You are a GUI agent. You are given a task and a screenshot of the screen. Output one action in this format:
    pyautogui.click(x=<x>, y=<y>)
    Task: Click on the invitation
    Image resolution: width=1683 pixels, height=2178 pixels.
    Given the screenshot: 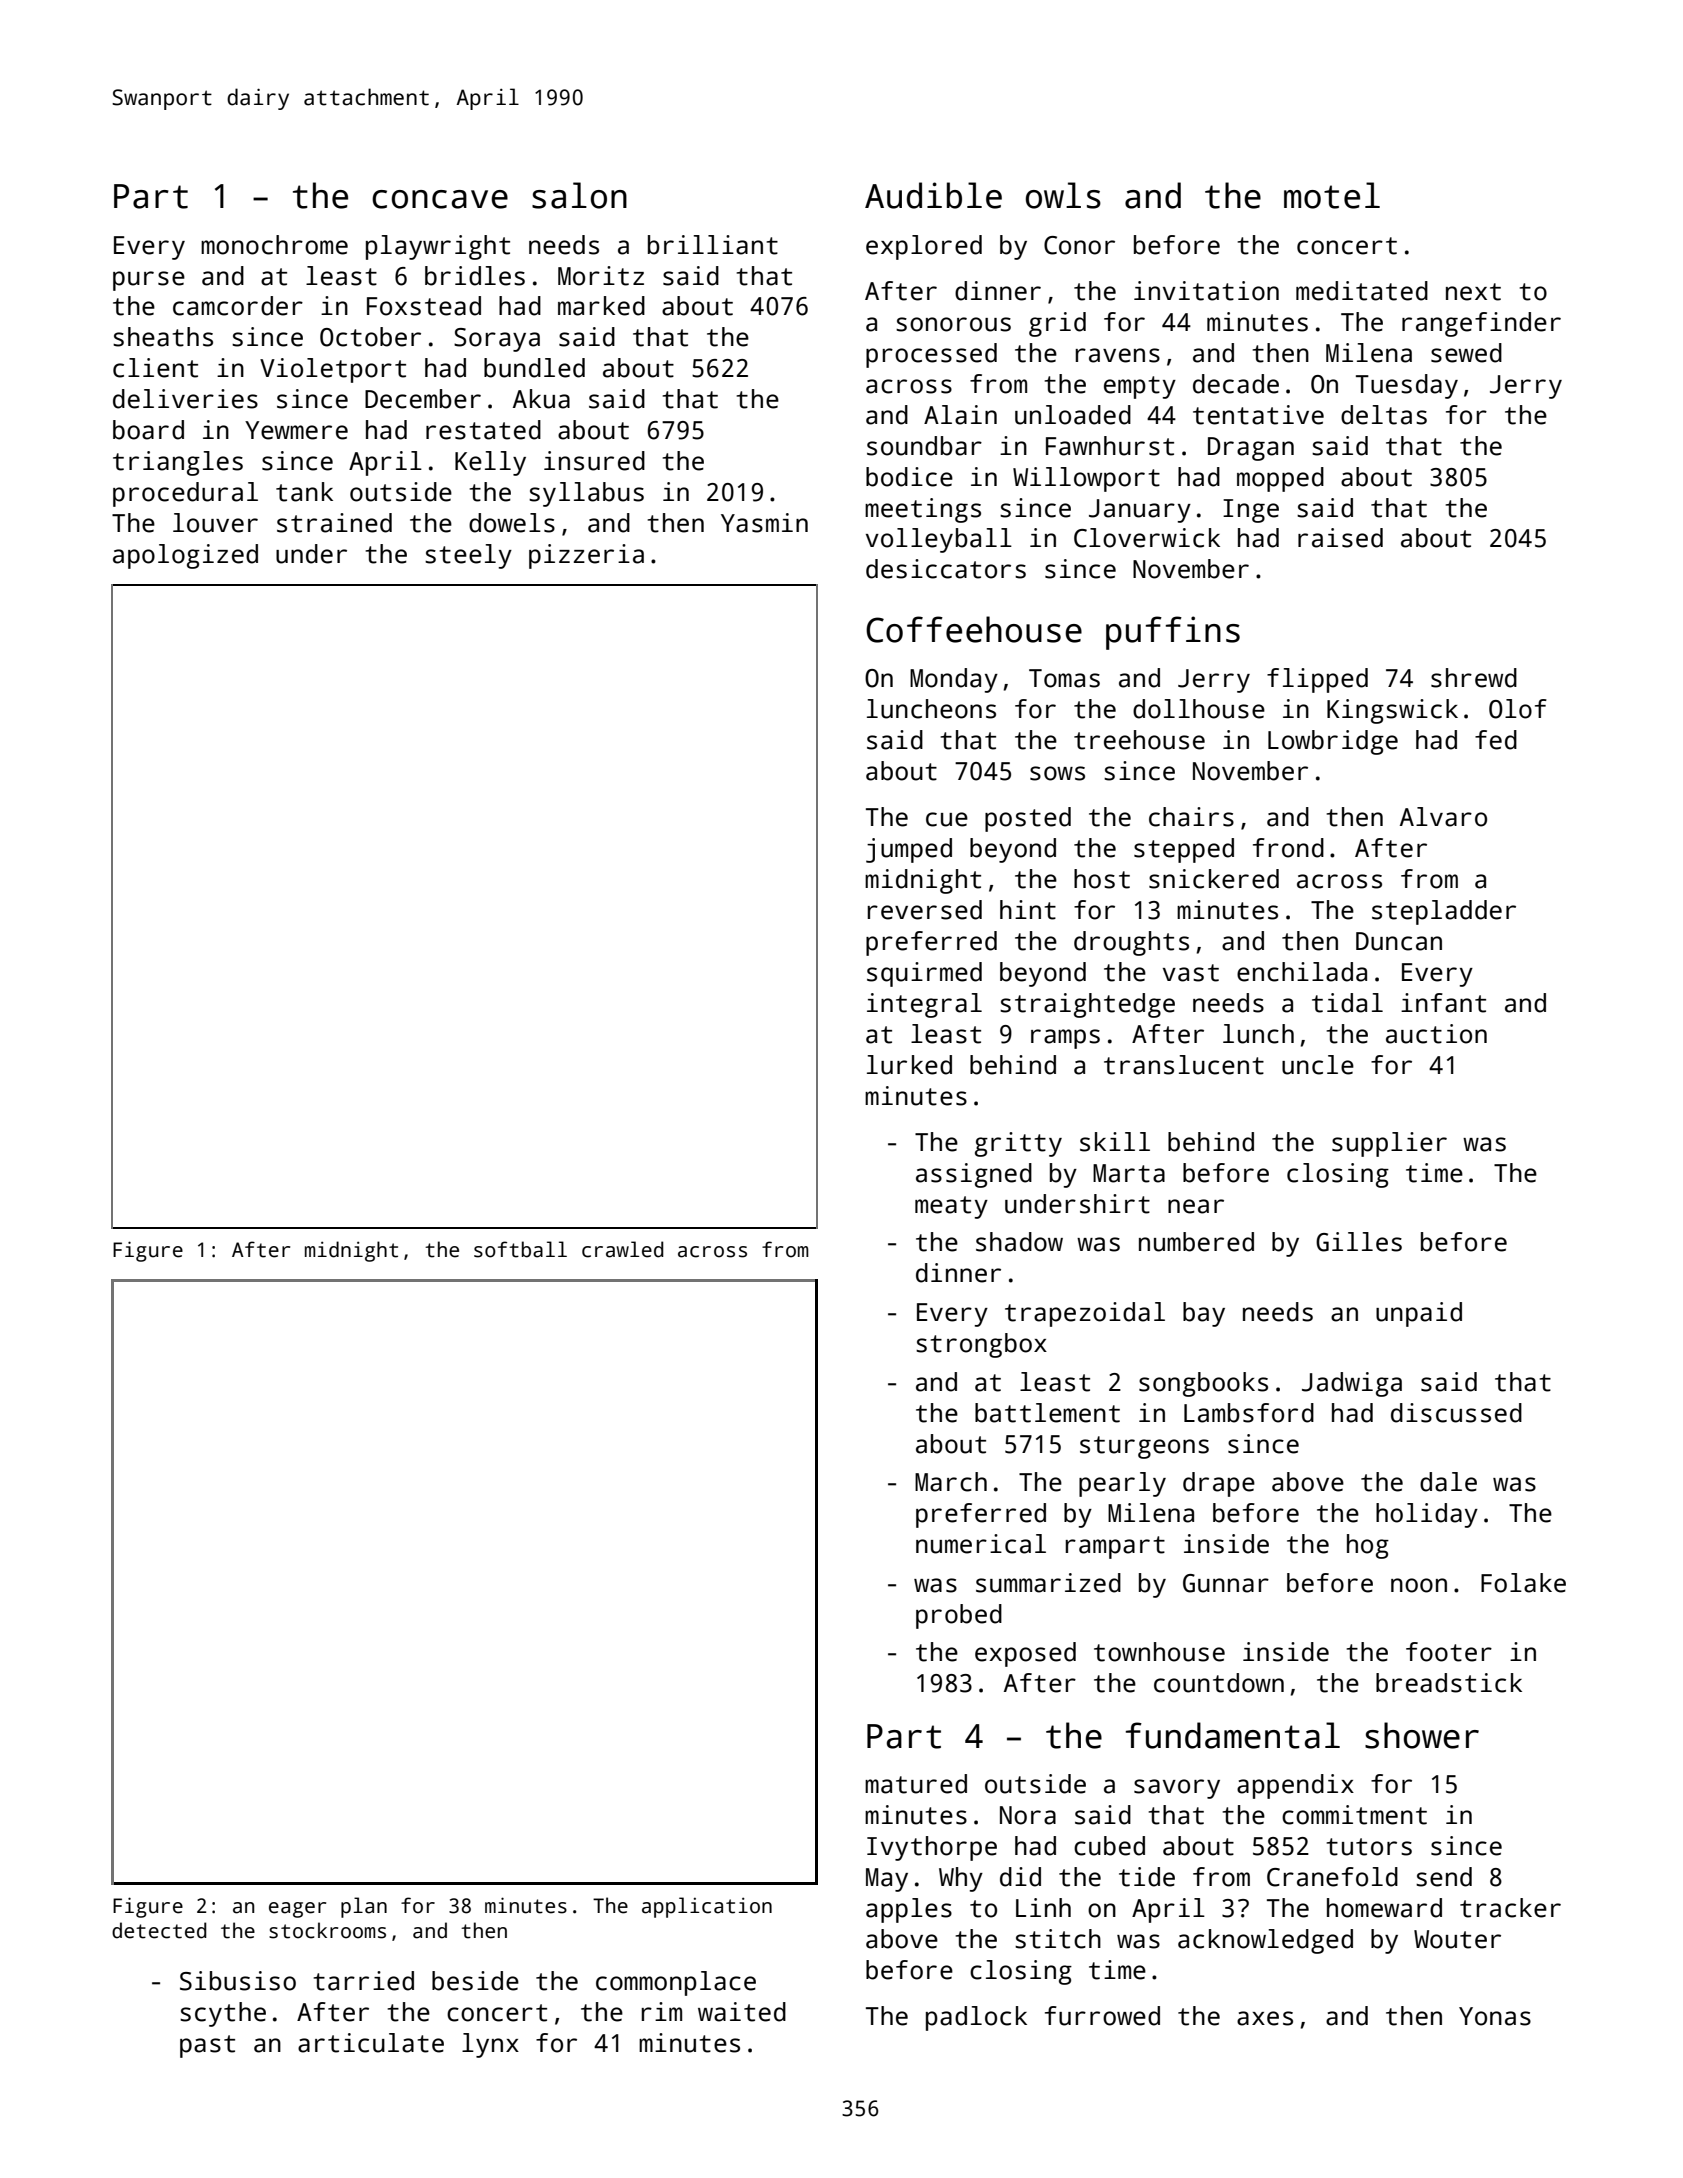 What is the action you would take?
    pyautogui.click(x=1206, y=291)
